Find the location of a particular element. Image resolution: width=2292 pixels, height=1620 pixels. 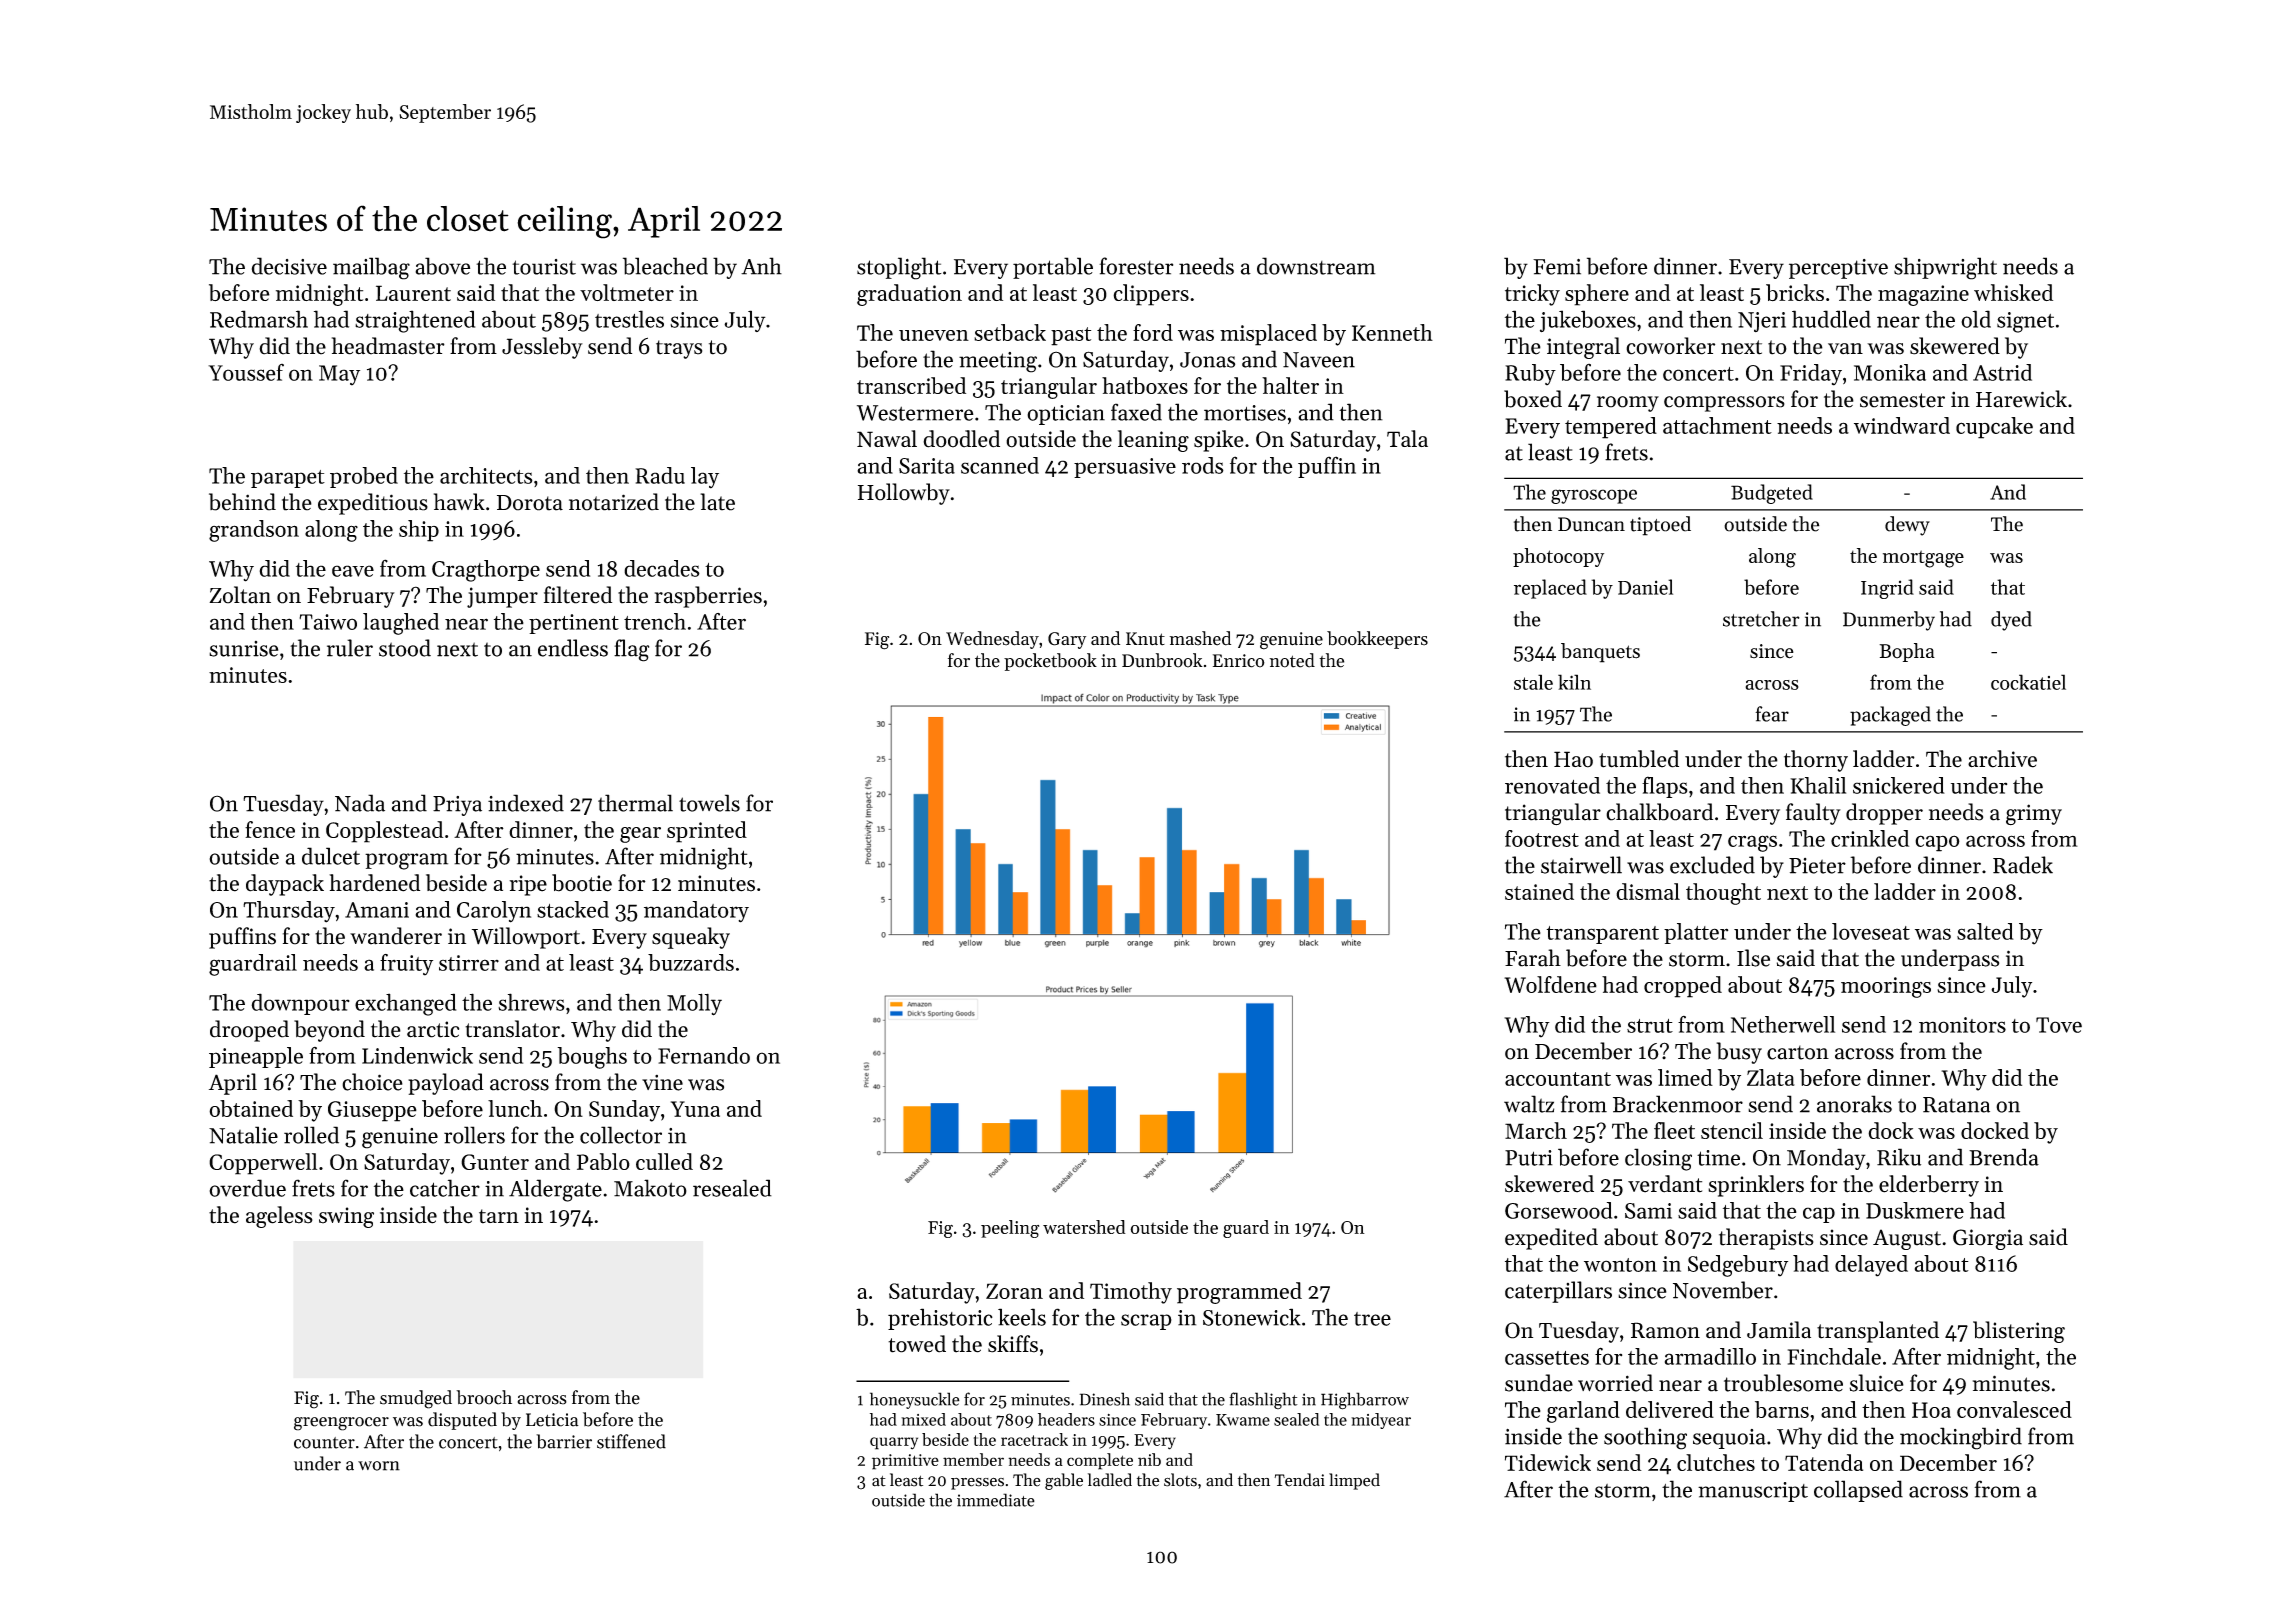

lunch is located at coordinates (515, 1108).
